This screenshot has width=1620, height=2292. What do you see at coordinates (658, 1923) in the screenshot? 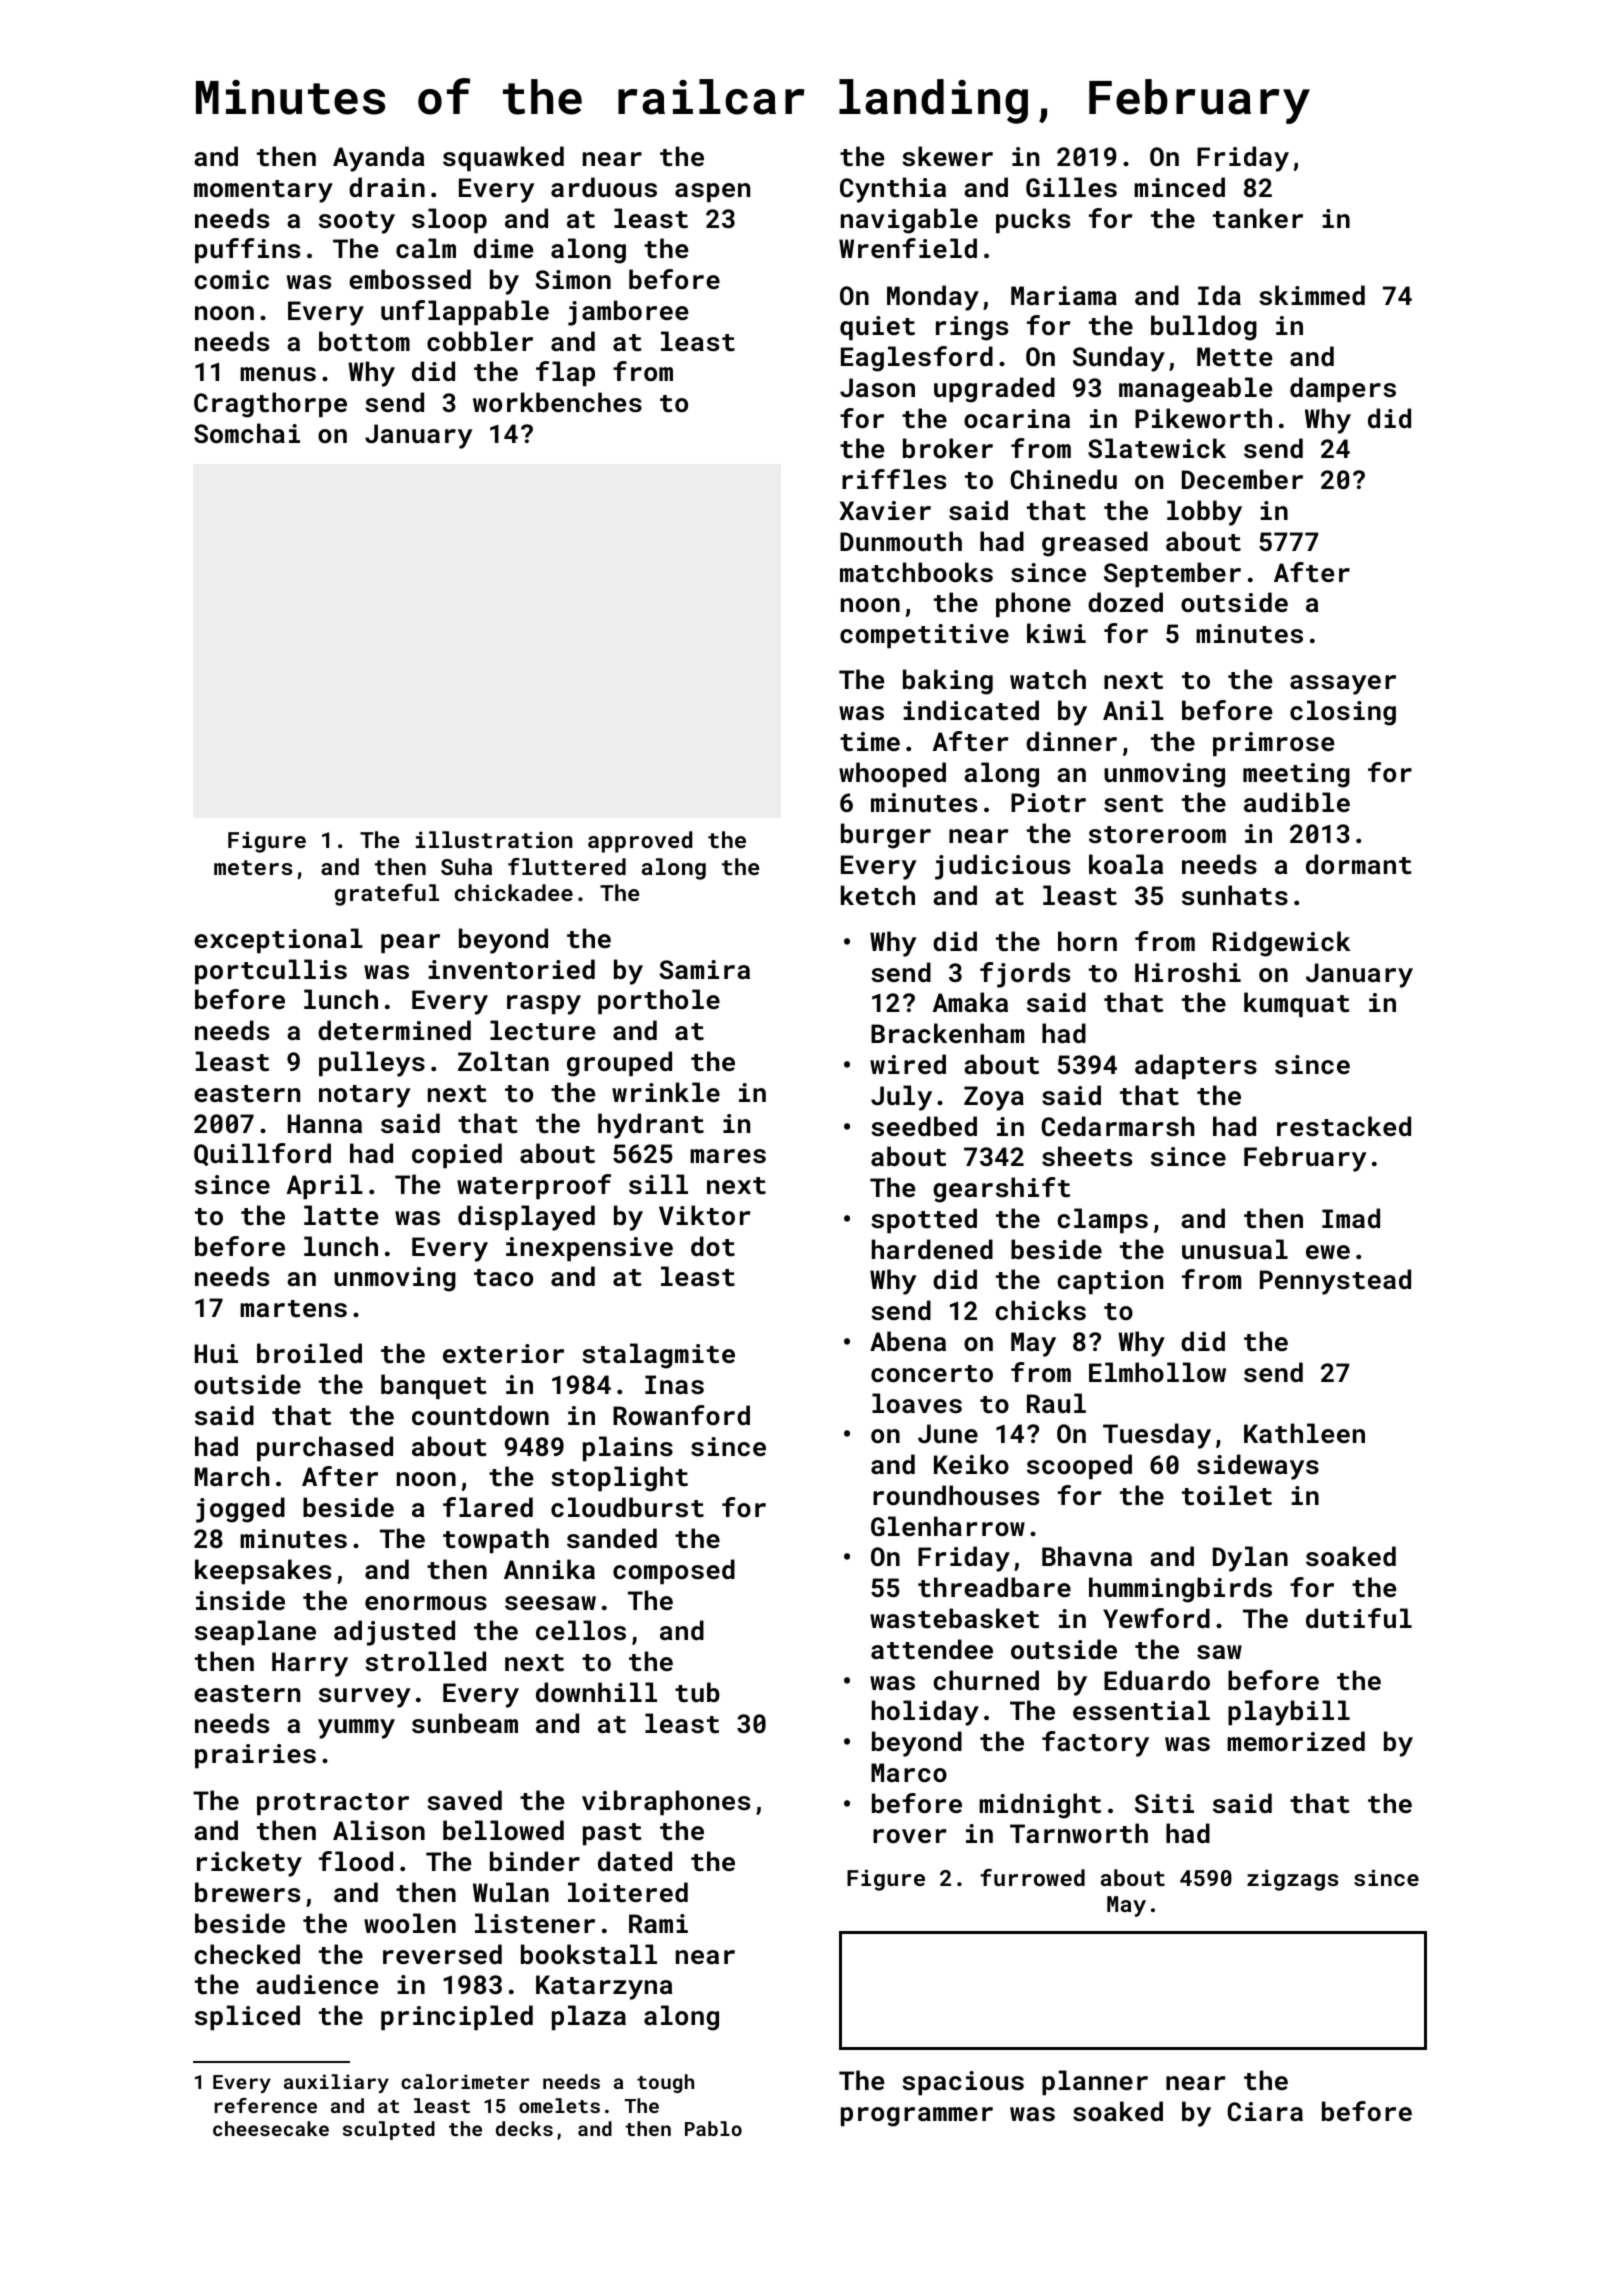
I see `Rami` at bounding box center [658, 1923].
